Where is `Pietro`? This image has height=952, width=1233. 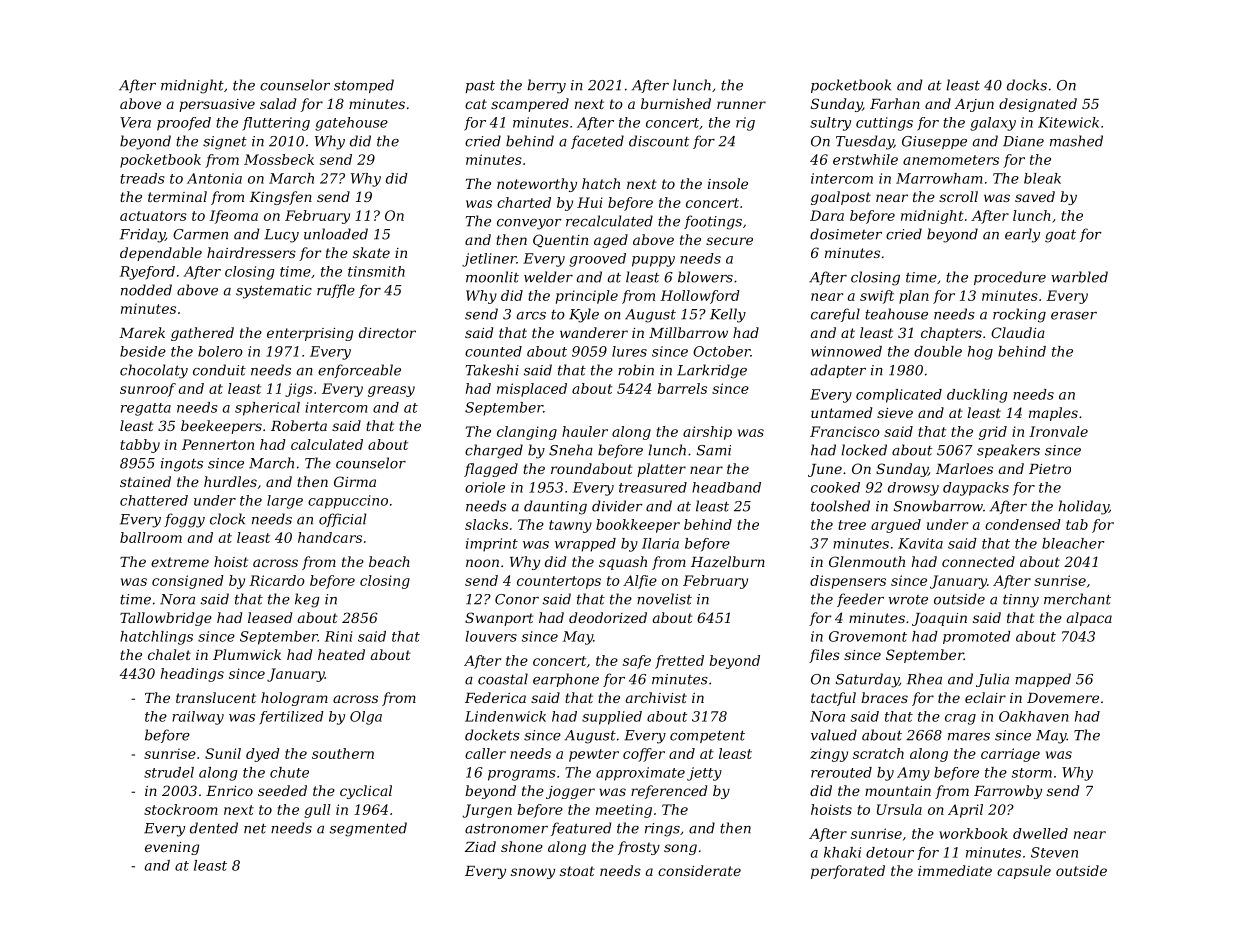
Pietro is located at coordinates (1050, 469).
